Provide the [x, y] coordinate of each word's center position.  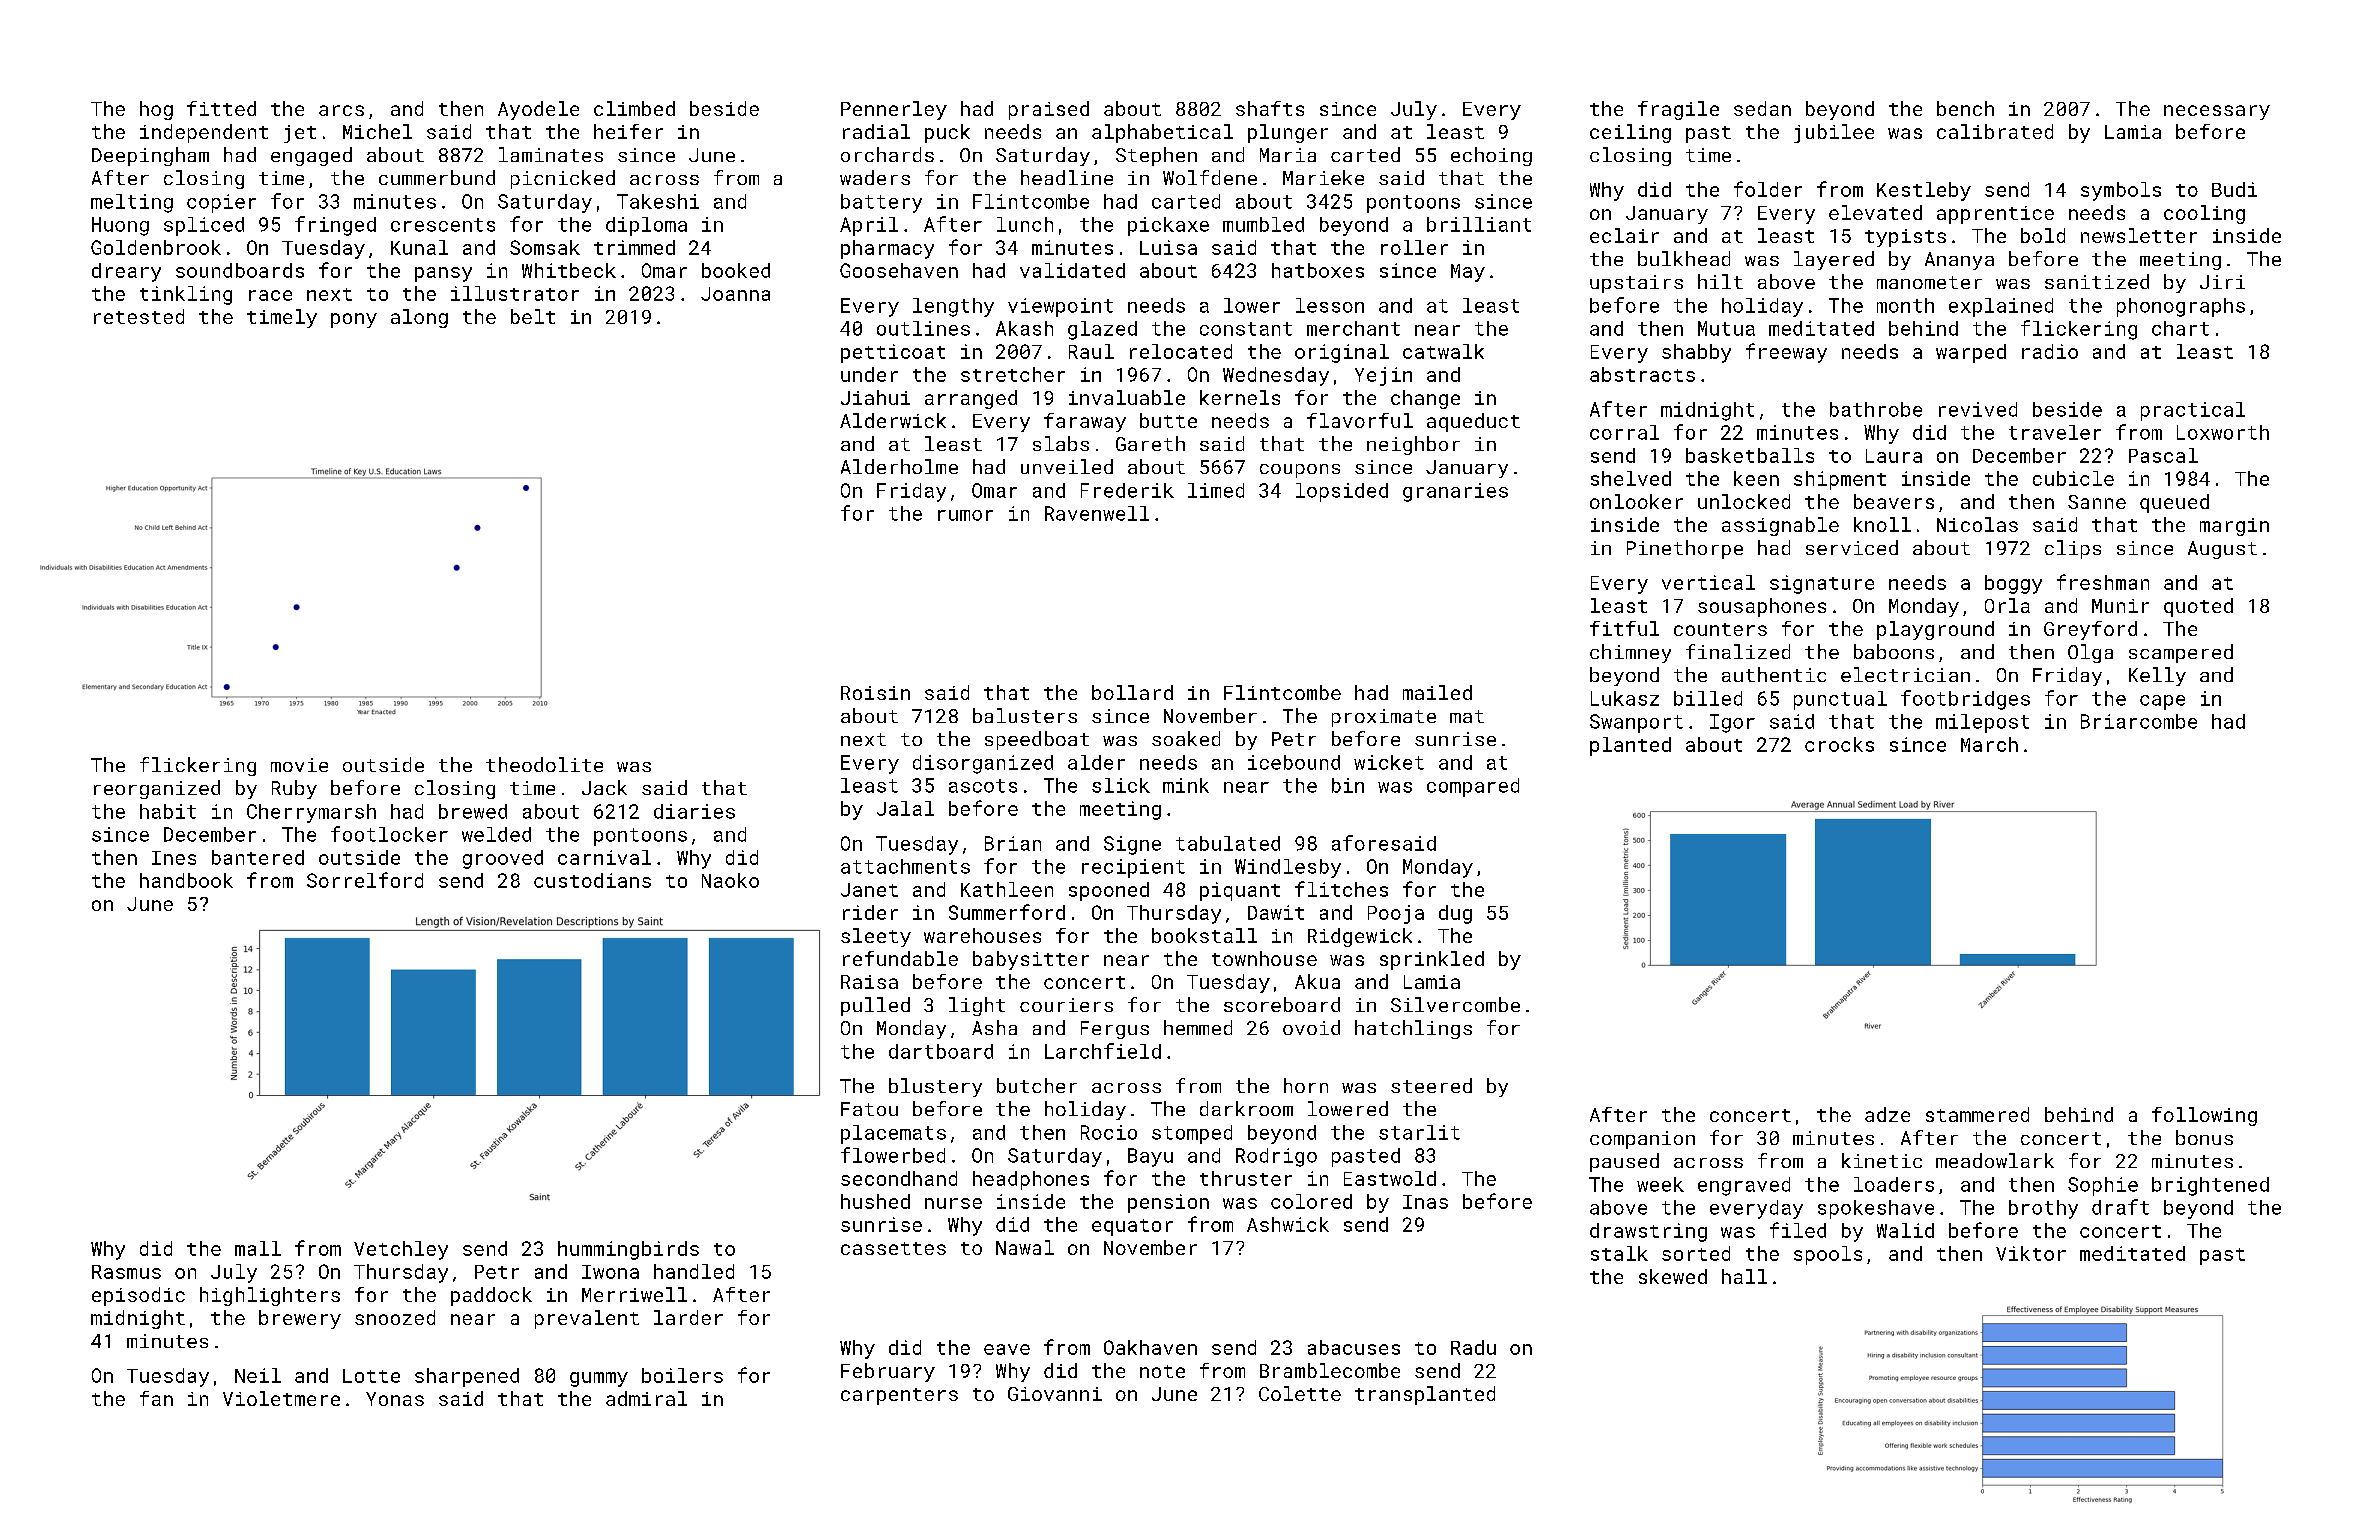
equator [1132, 1227]
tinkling [186, 295]
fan [156, 1398]
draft [2120, 1207]
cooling [2204, 214]
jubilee [1834, 133]
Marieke [1323, 177]
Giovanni [1055, 1394]
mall [258, 1248]
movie [299, 765]
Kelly [2157, 676]
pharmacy [887, 249]
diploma [646, 226]
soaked [1186, 738]
